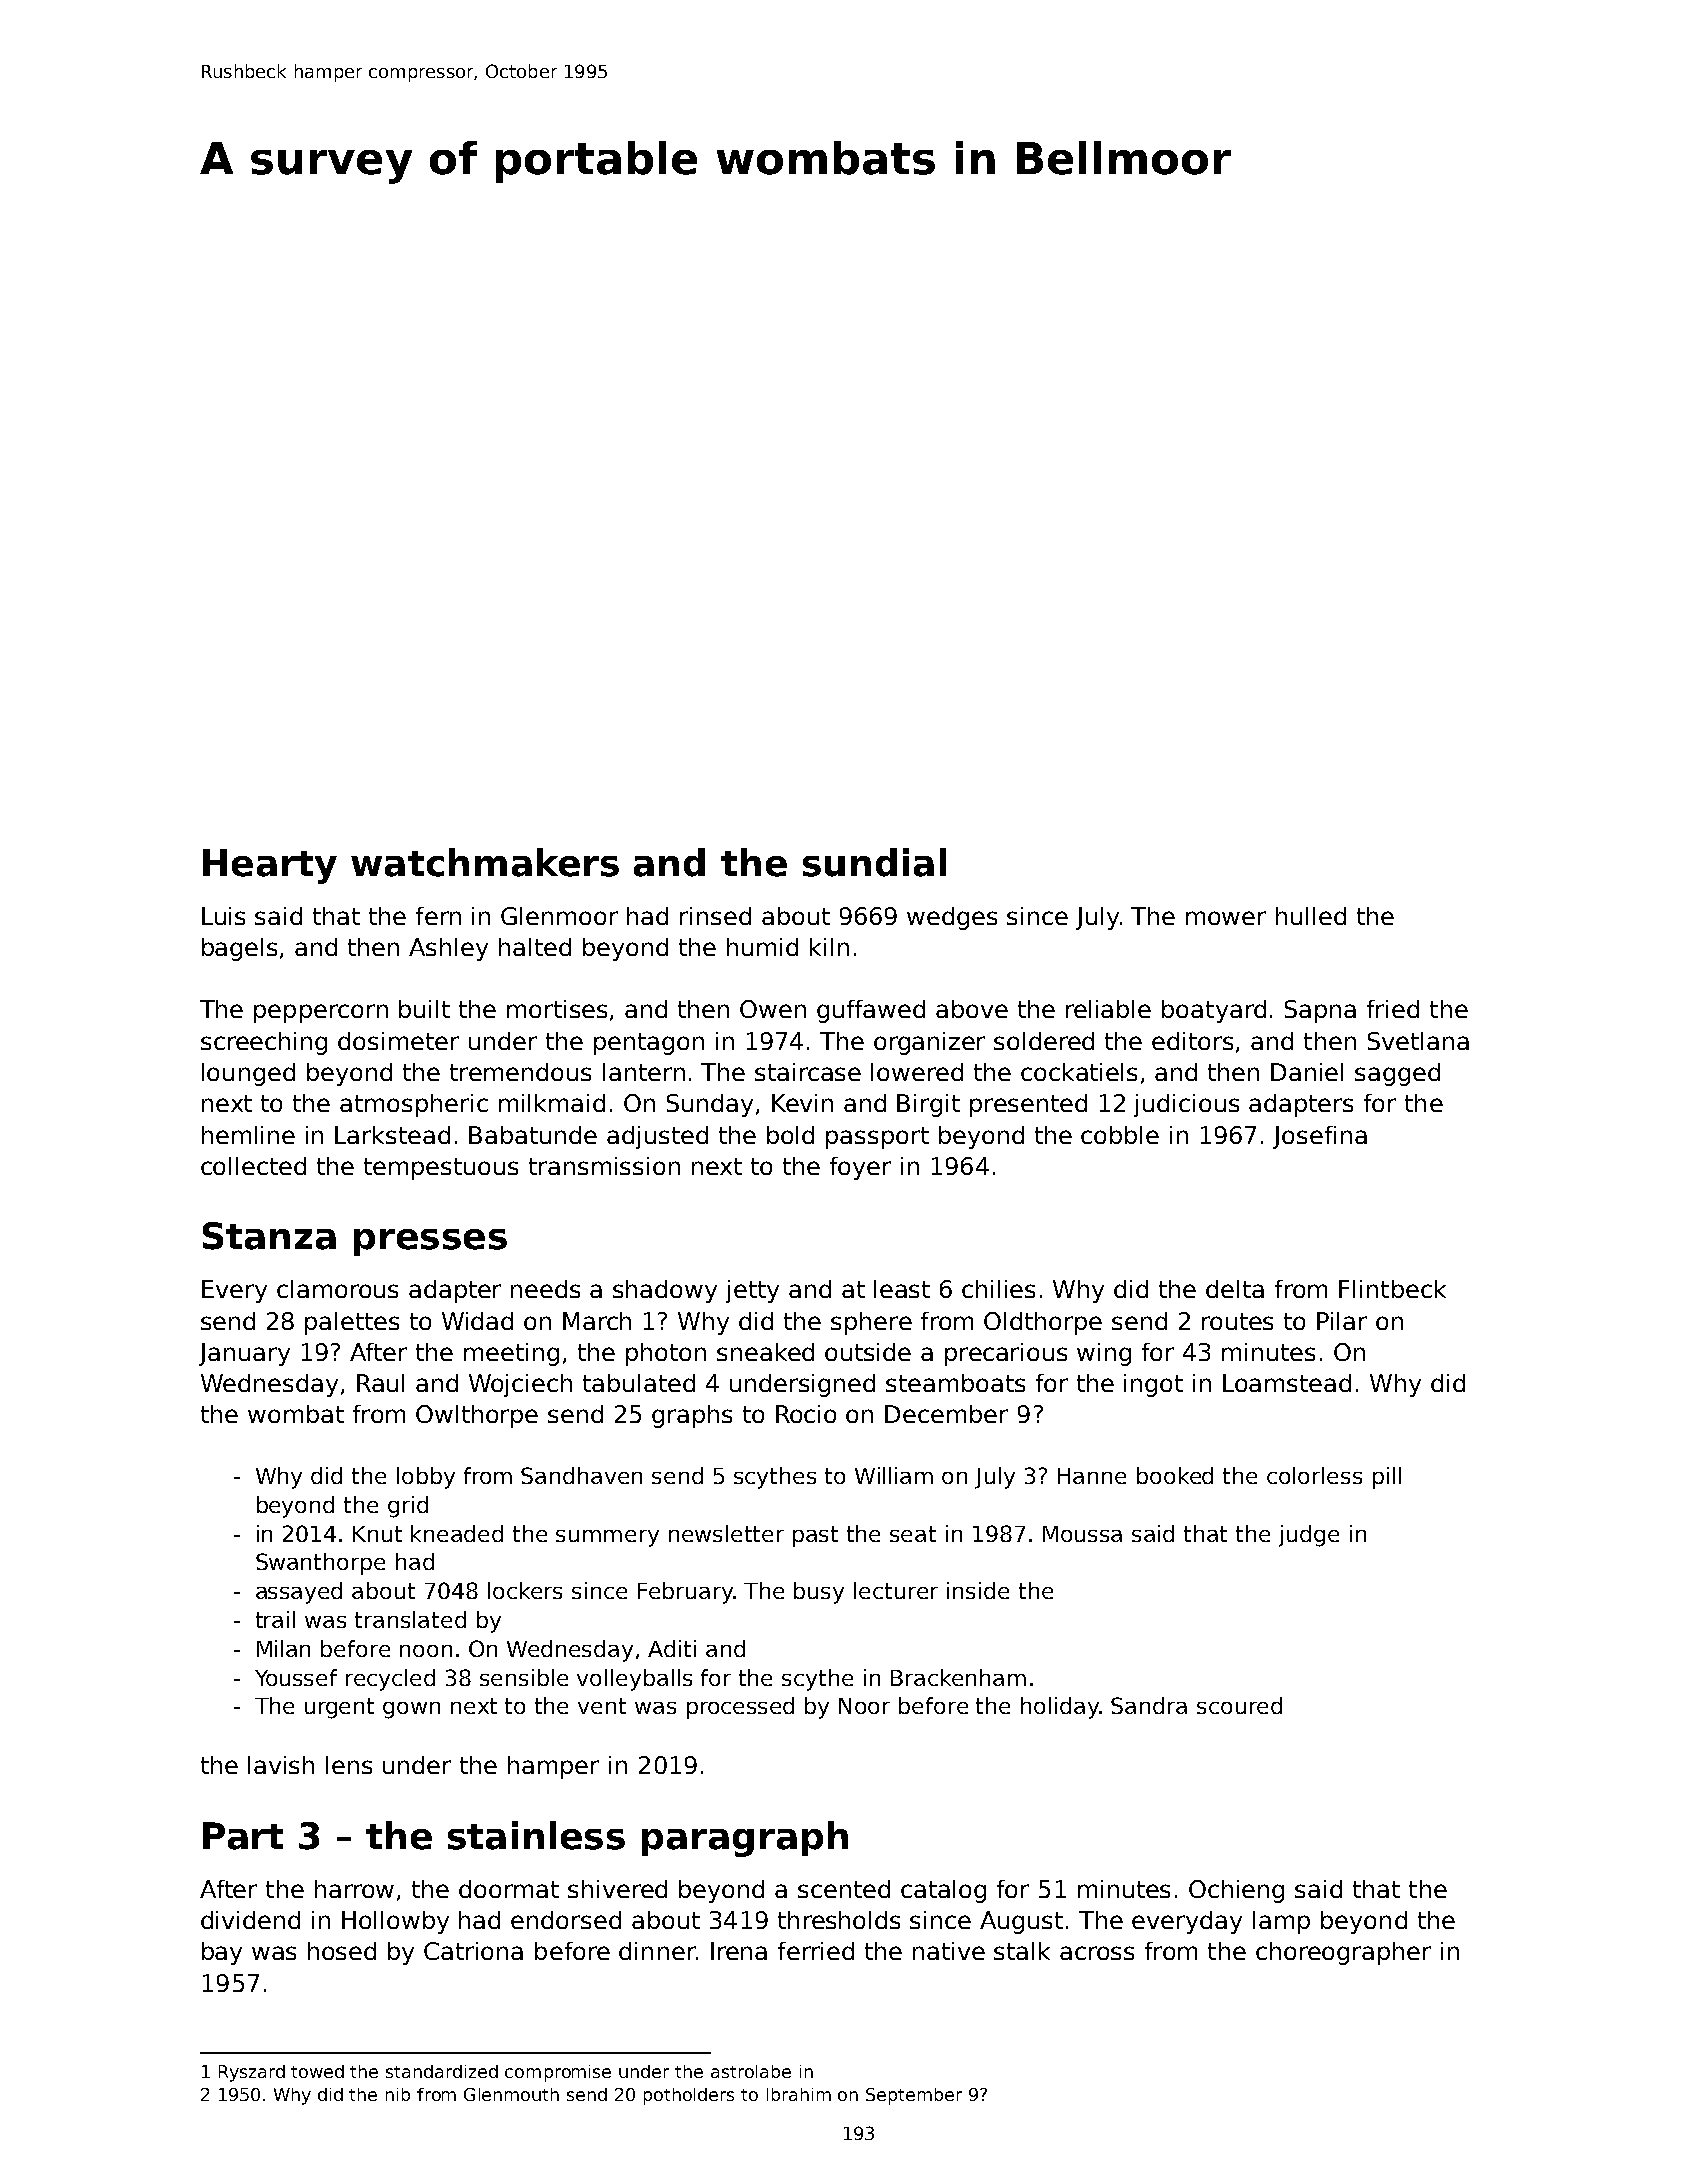 This screenshot has width=1683, height=2178. Describe the element at coordinates (223, 916) in the screenshot. I see `Luis` at that location.
